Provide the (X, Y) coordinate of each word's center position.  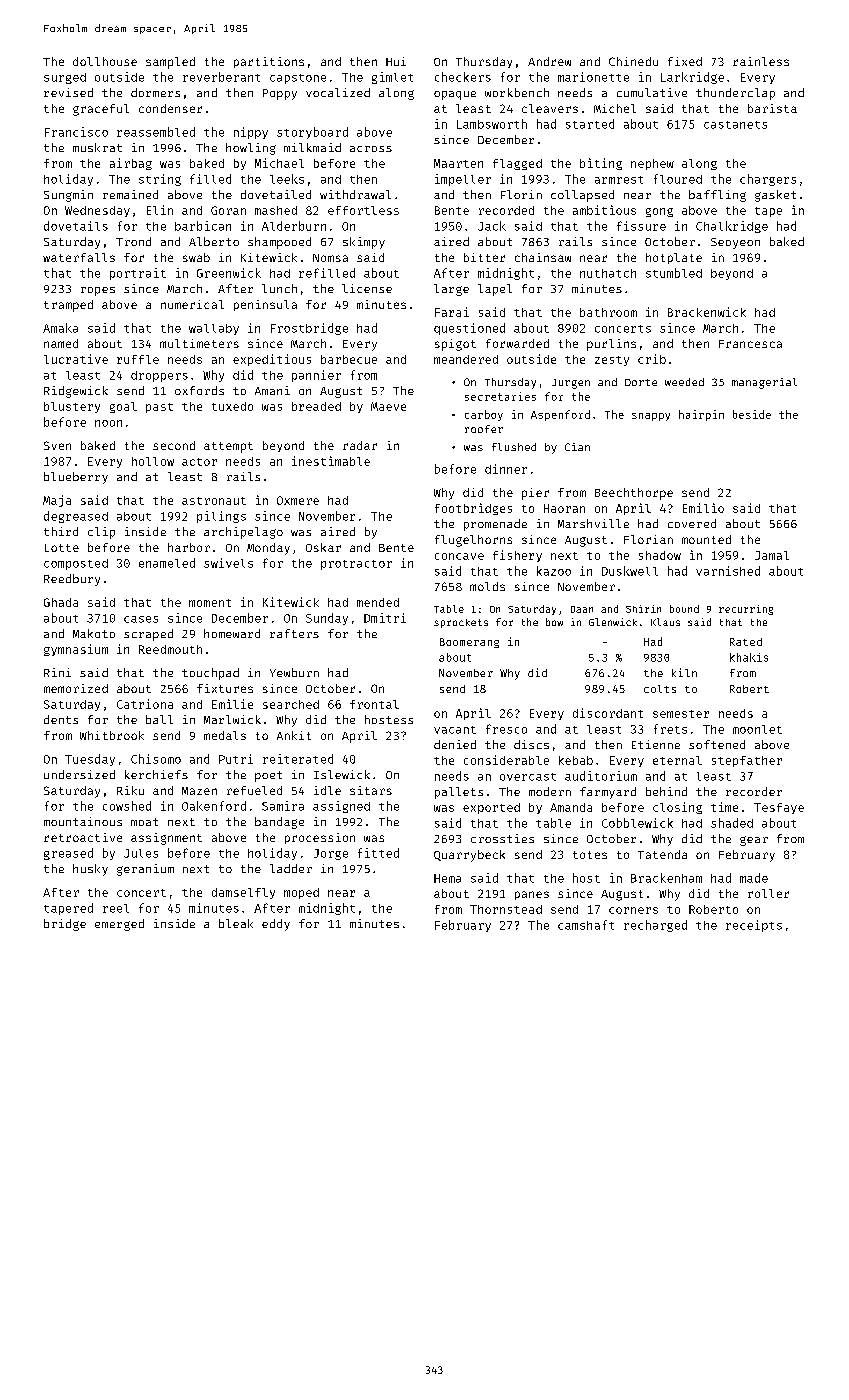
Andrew (549, 61)
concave (459, 556)
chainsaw (543, 257)
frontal (374, 704)
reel (116, 908)
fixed (685, 61)
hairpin (701, 415)
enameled (167, 563)
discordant (608, 713)
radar (360, 445)
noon (108, 423)
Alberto (214, 241)
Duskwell (630, 571)
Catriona (145, 704)
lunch (279, 288)
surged (65, 78)
